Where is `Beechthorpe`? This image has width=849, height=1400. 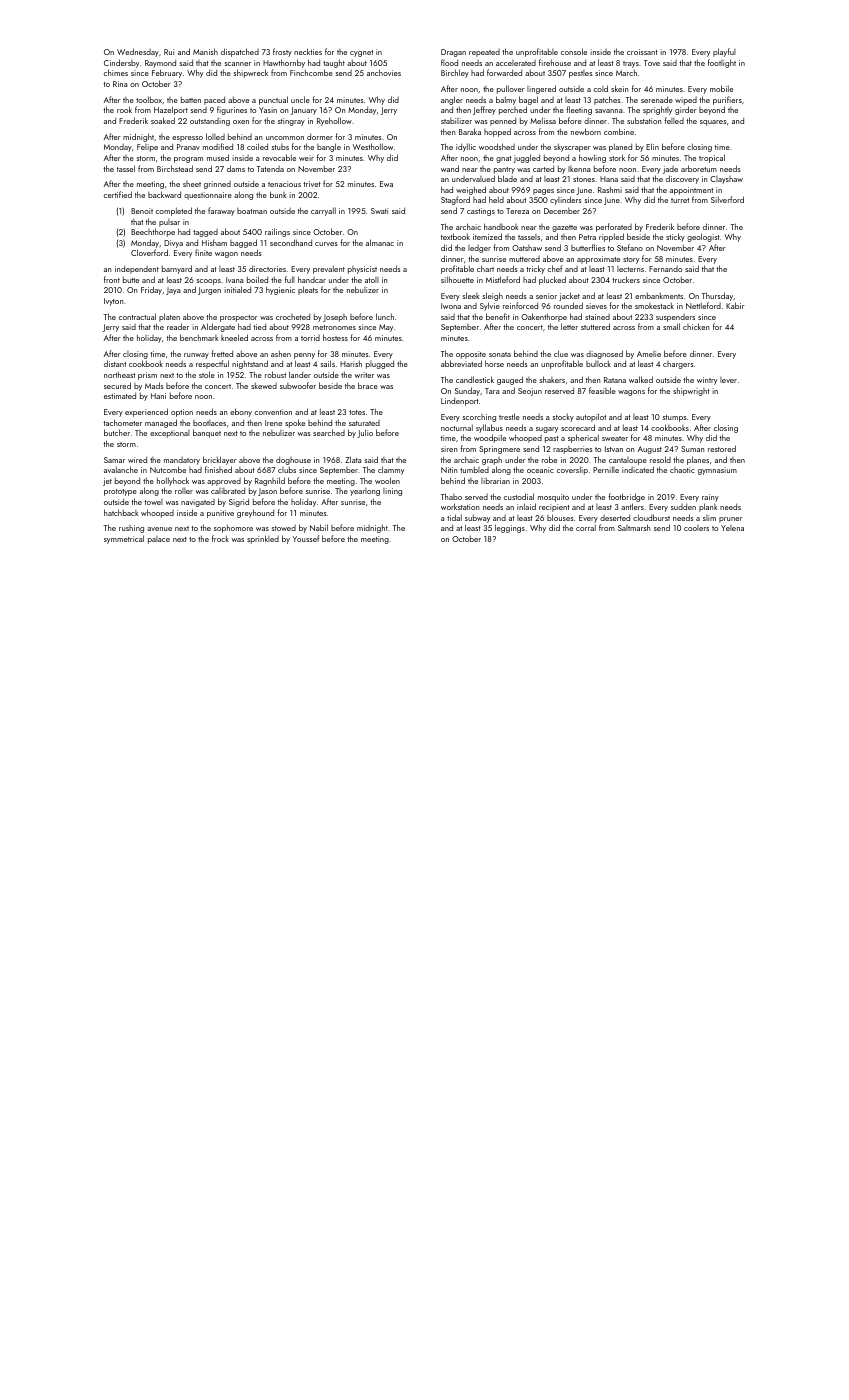
Beechthorpe is located at coordinates (153, 232).
